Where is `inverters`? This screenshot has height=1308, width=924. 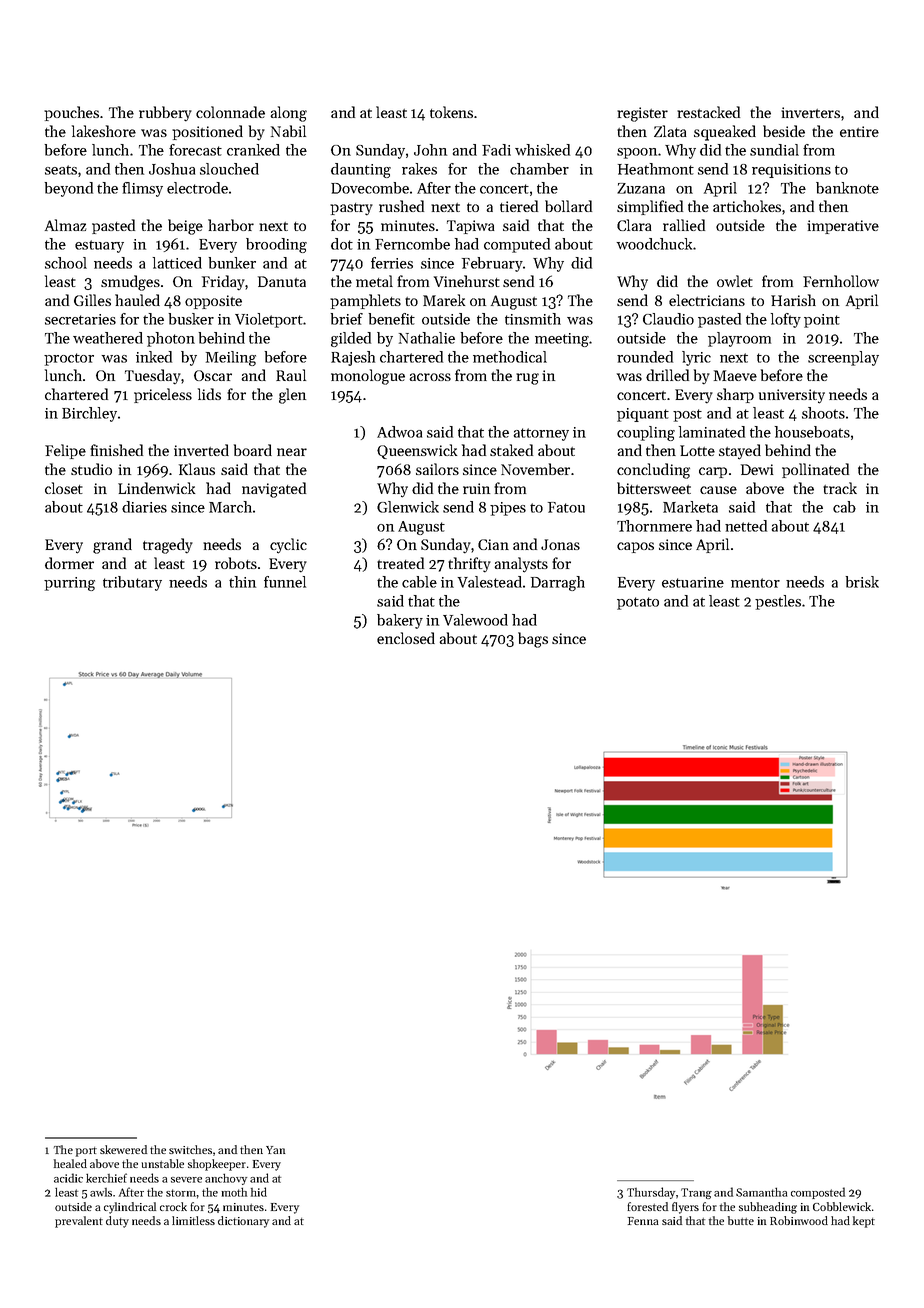 inverters is located at coordinates (810, 112).
